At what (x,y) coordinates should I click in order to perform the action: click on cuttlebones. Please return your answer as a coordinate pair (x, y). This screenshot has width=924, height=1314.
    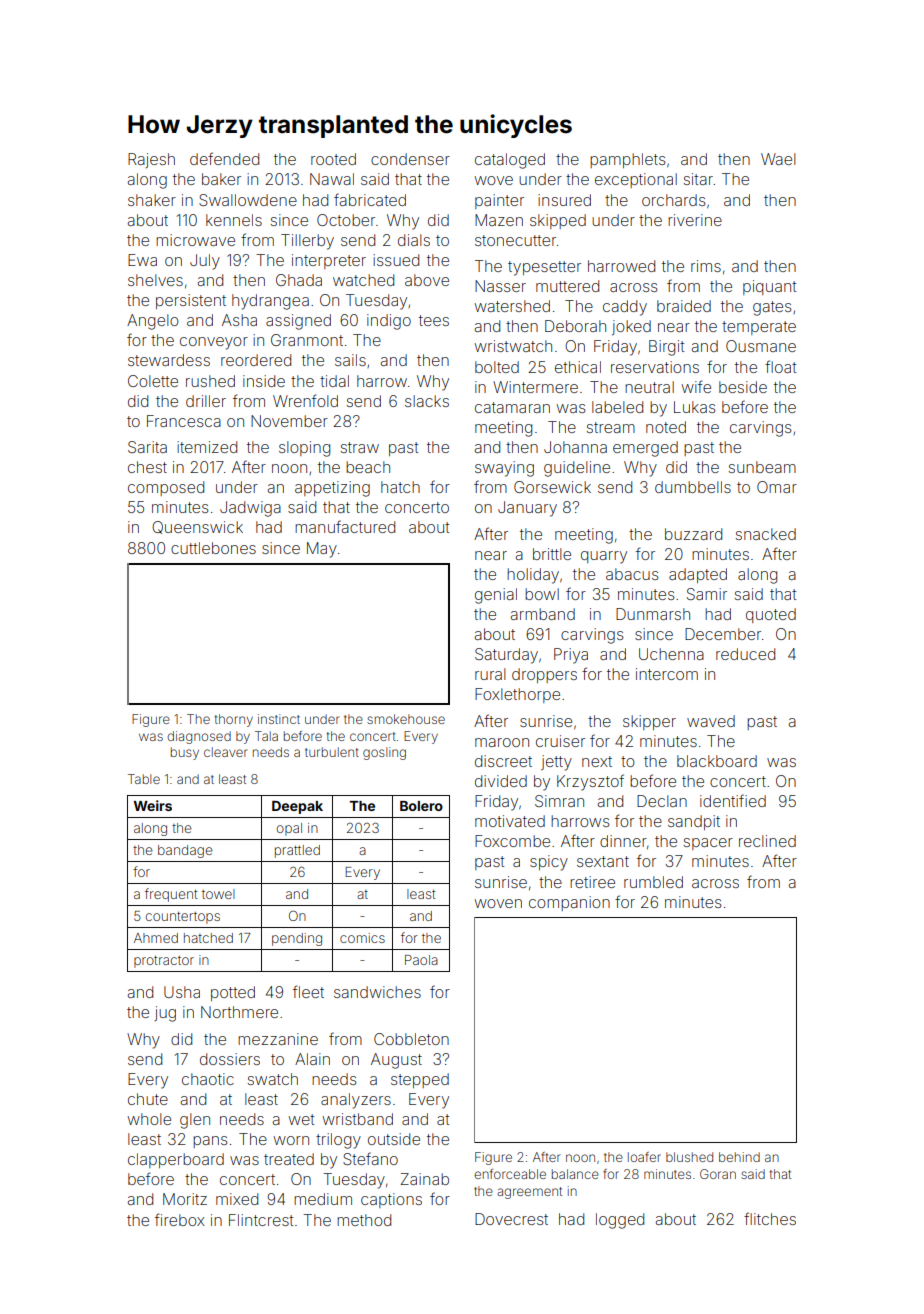
    Looking at the image, I should click on (213, 548).
